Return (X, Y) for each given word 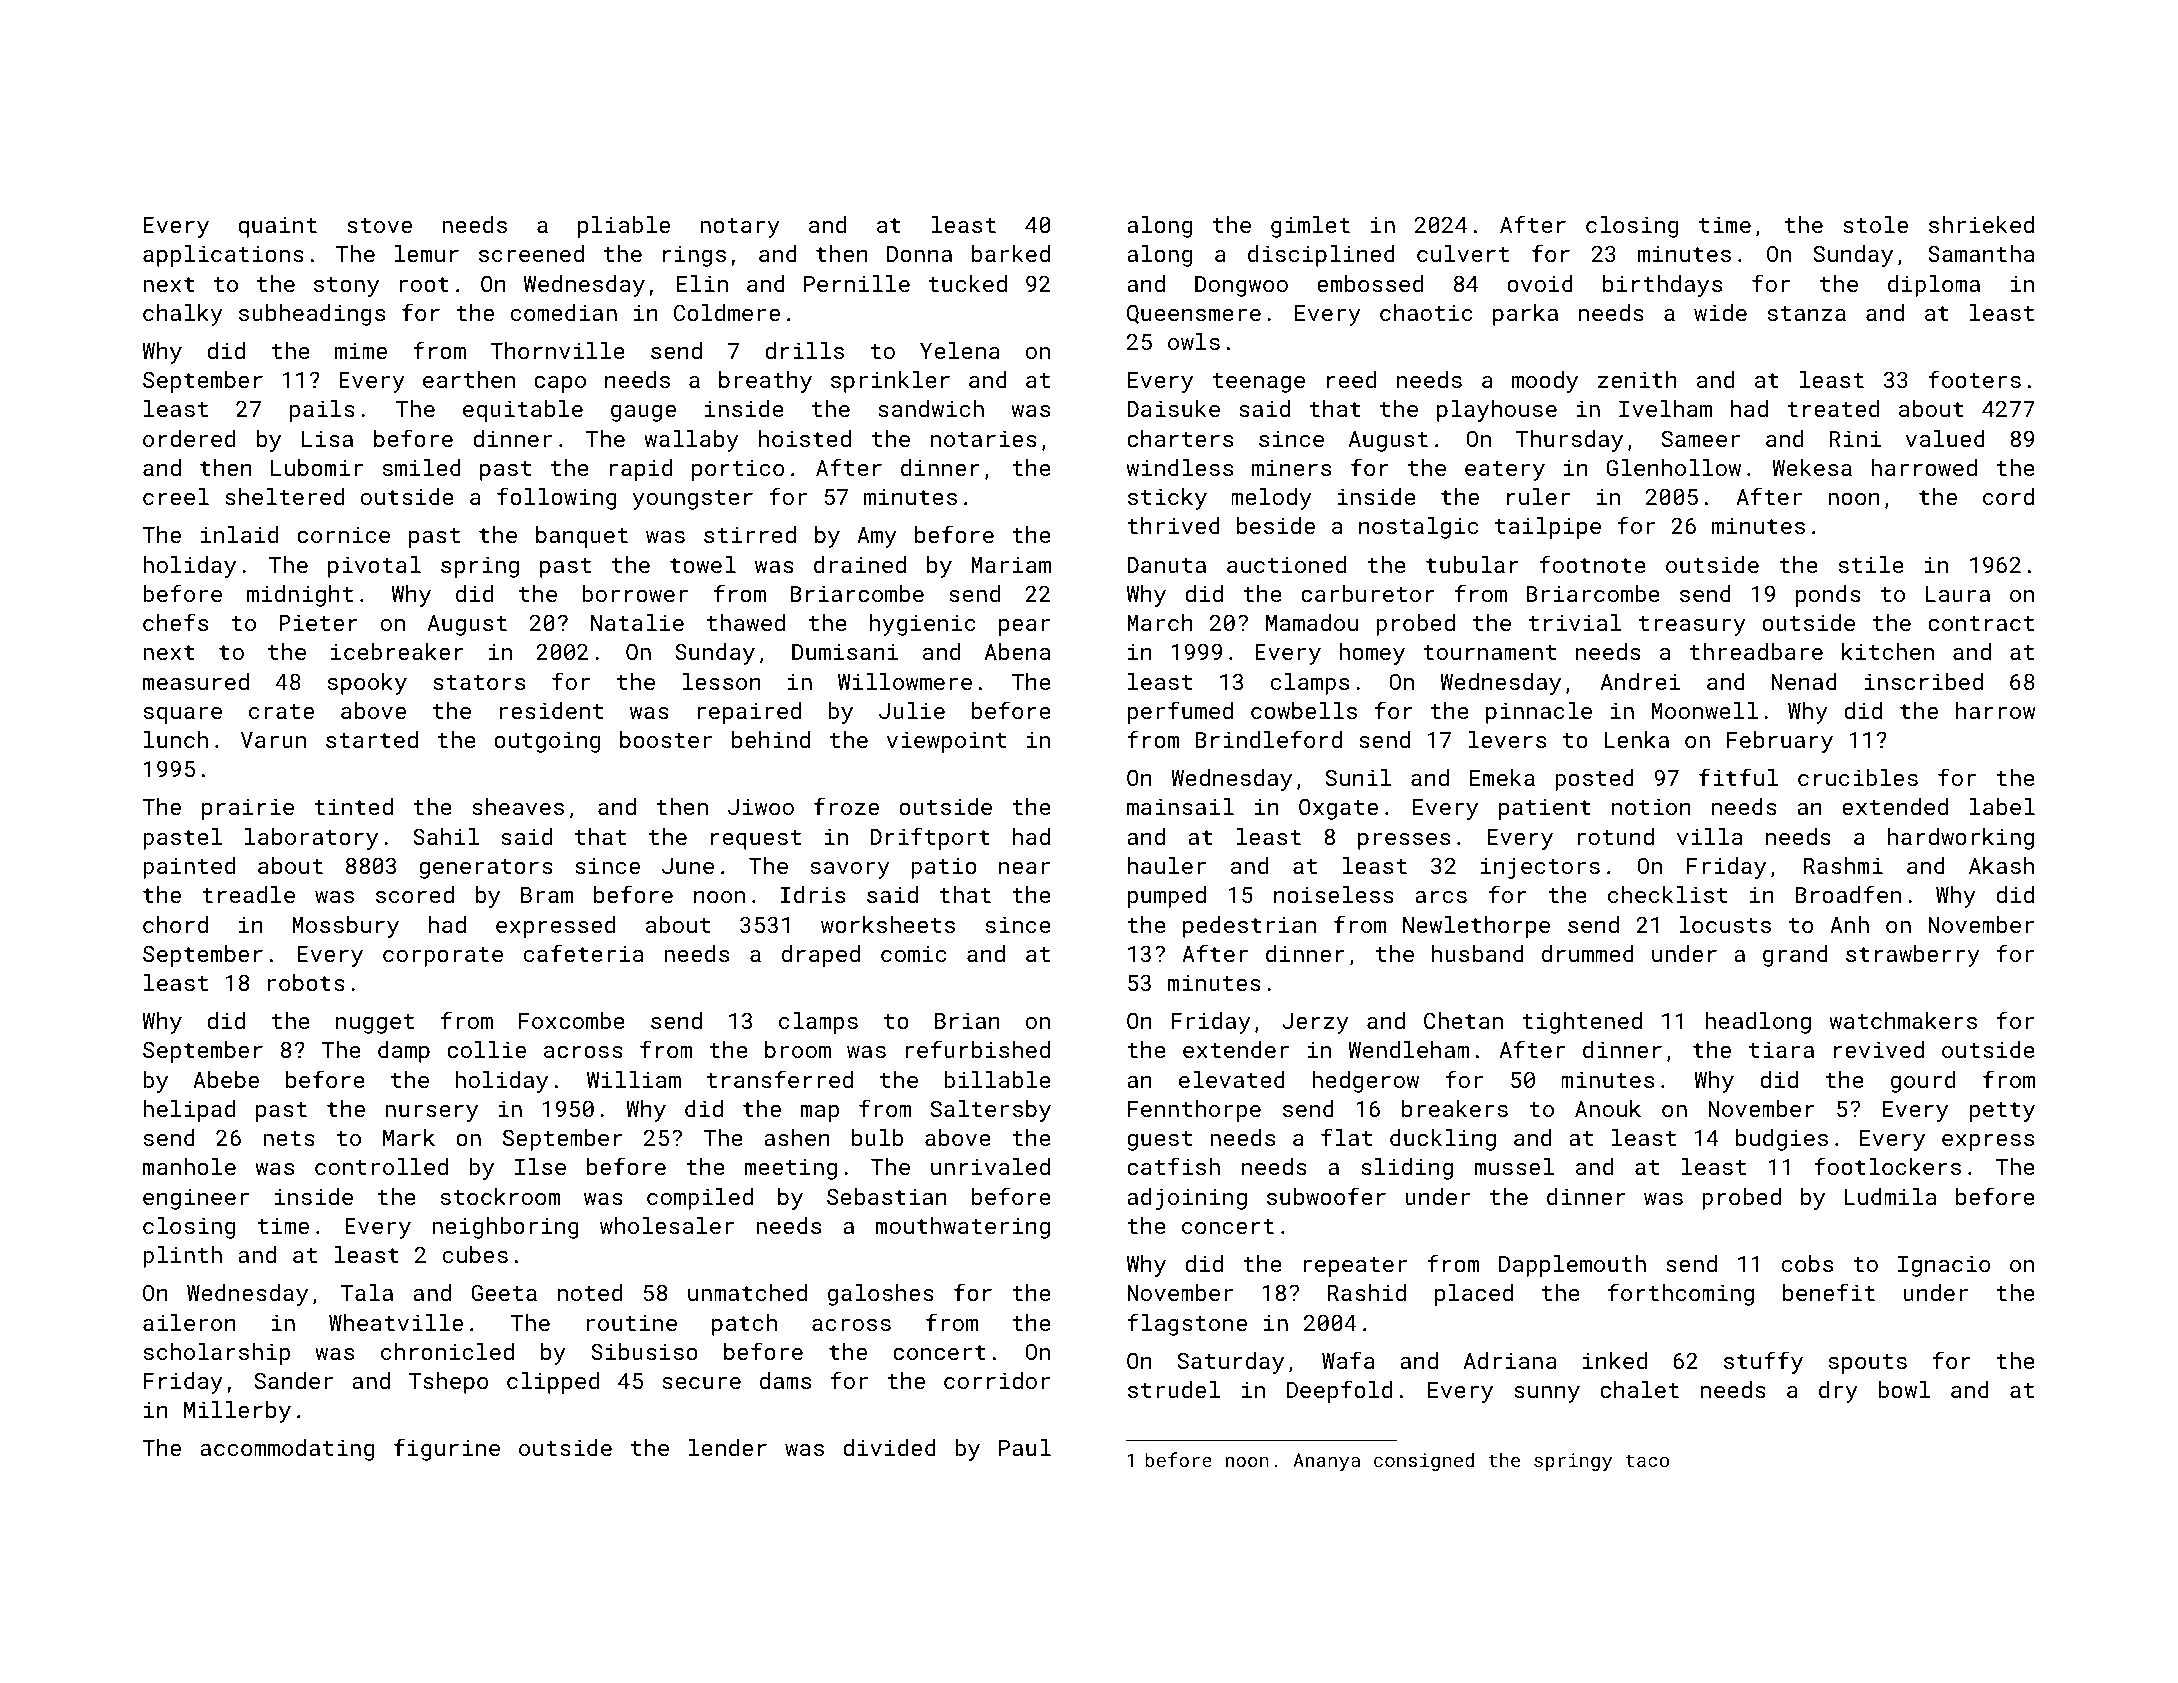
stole (1875, 224)
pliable (624, 227)
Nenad (1804, 681)
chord (175, 924)
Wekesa (1812, 467)
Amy (877, 537)
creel (176, 496)
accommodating (287, 1450)
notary (740, 228)
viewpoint (946, 742)
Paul (1025, 1447)
